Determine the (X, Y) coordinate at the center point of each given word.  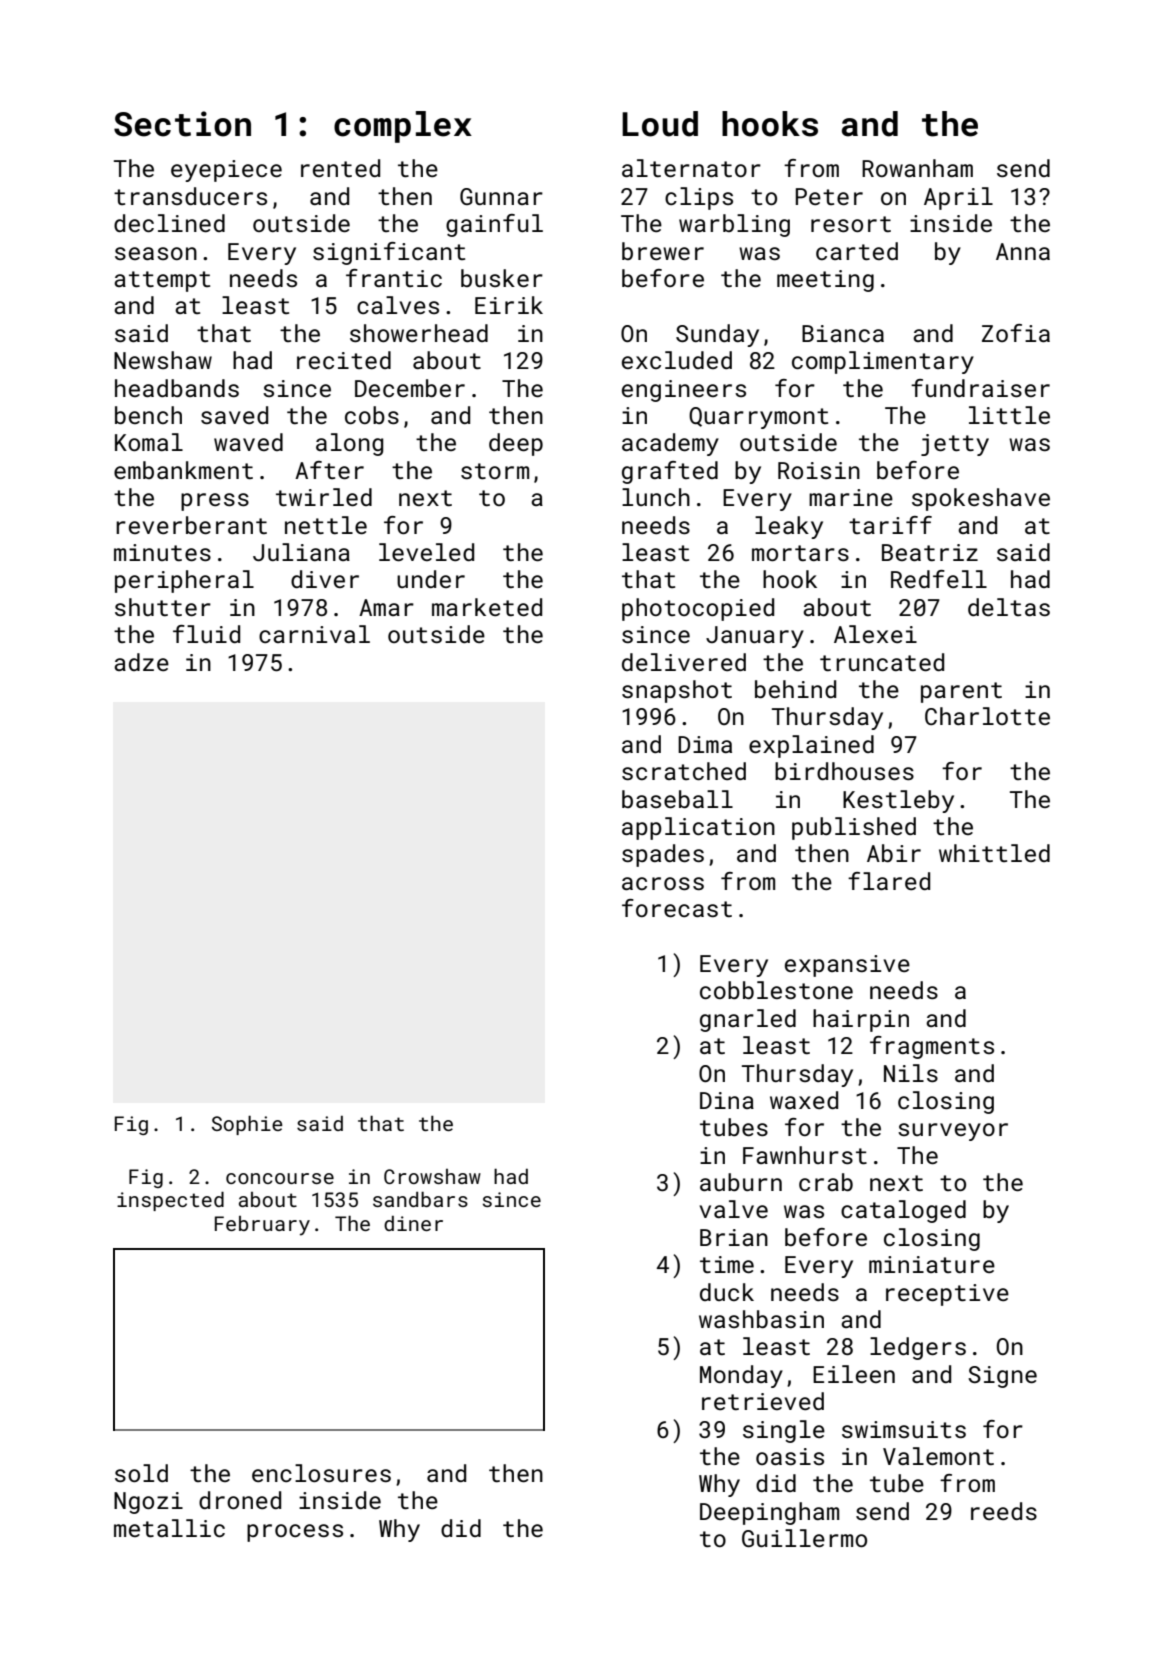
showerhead (419, 333)
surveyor (953, 1132)
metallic (169, 1528)
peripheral (184, 581)
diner (413, 1223)
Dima (705, 744)
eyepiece (226, 171)
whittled (994, 853)
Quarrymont (758, 418)
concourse (280, 1178)
